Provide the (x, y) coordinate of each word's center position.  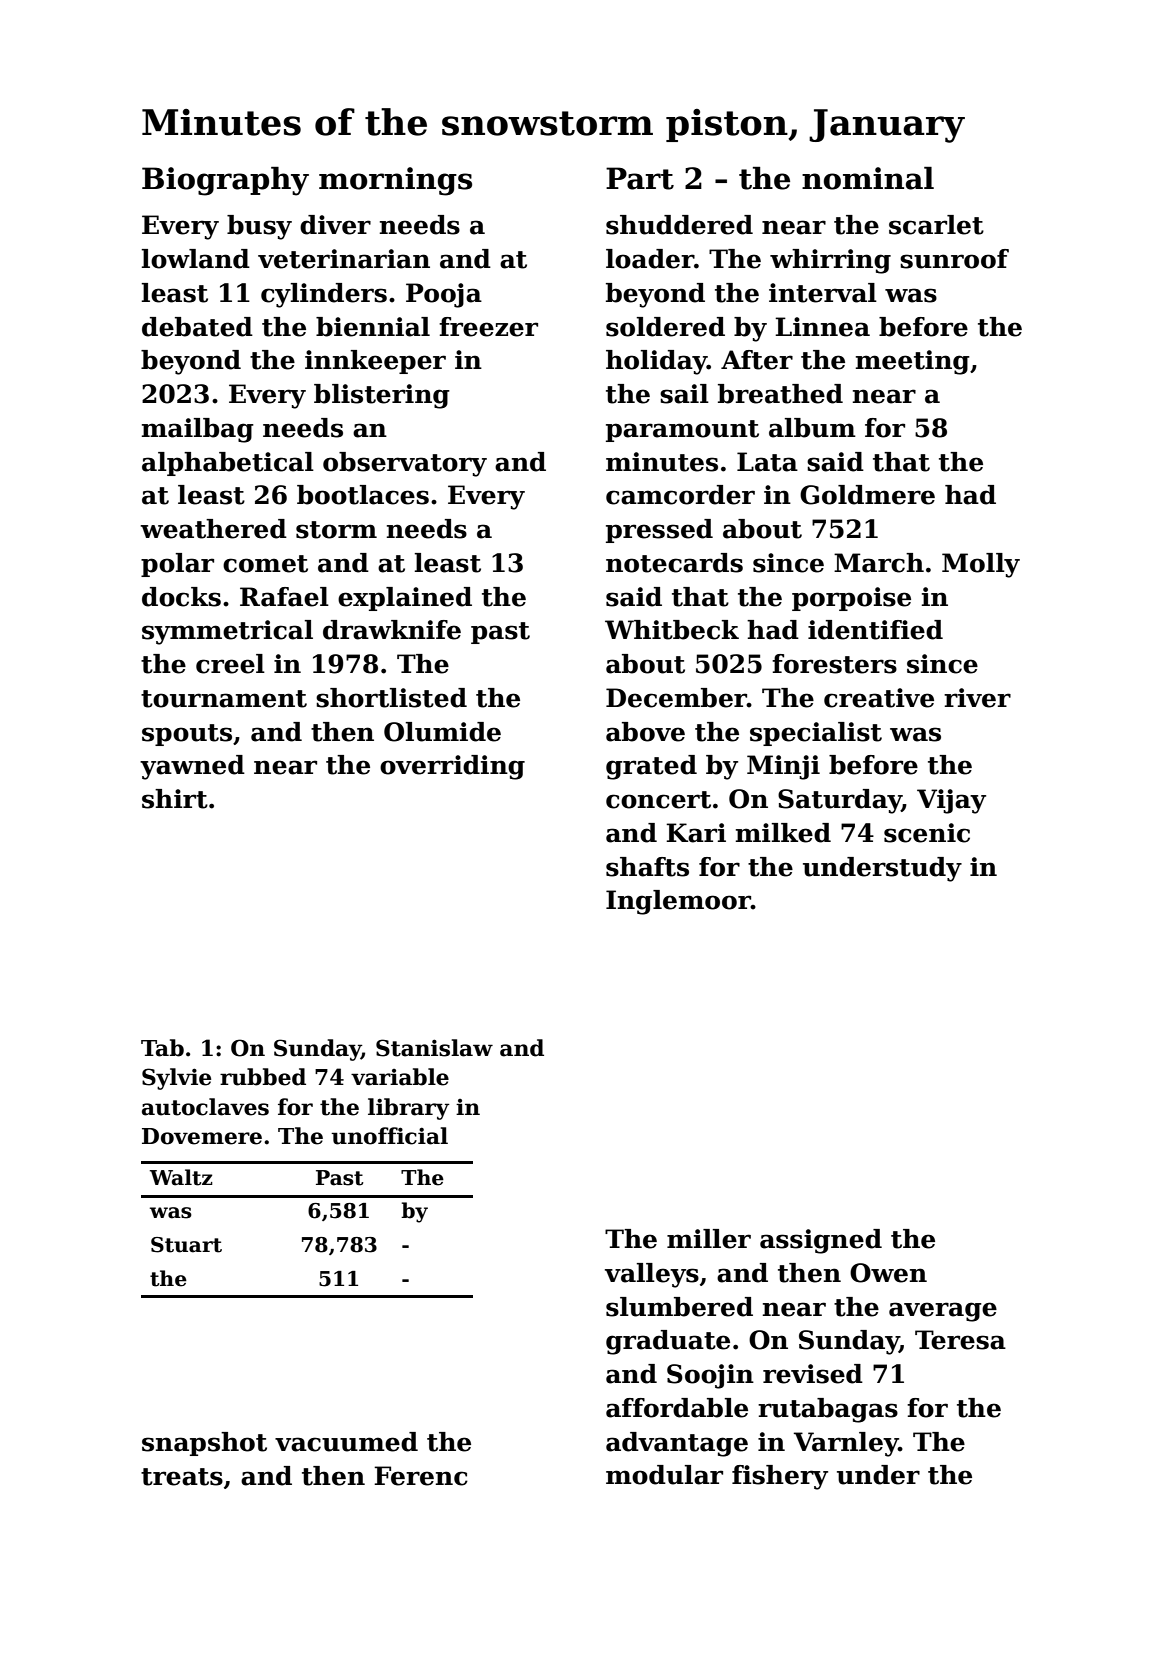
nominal (868, 178)
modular (664, 1475)
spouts (187, 735)
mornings (395, 181)
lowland (196, 259)
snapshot (204, 1444)
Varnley (846, 1444)
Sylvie (176, 1079)
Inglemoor (678, 902)
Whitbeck (672, 630)
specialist (816, 734)
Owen (888, 1273)
